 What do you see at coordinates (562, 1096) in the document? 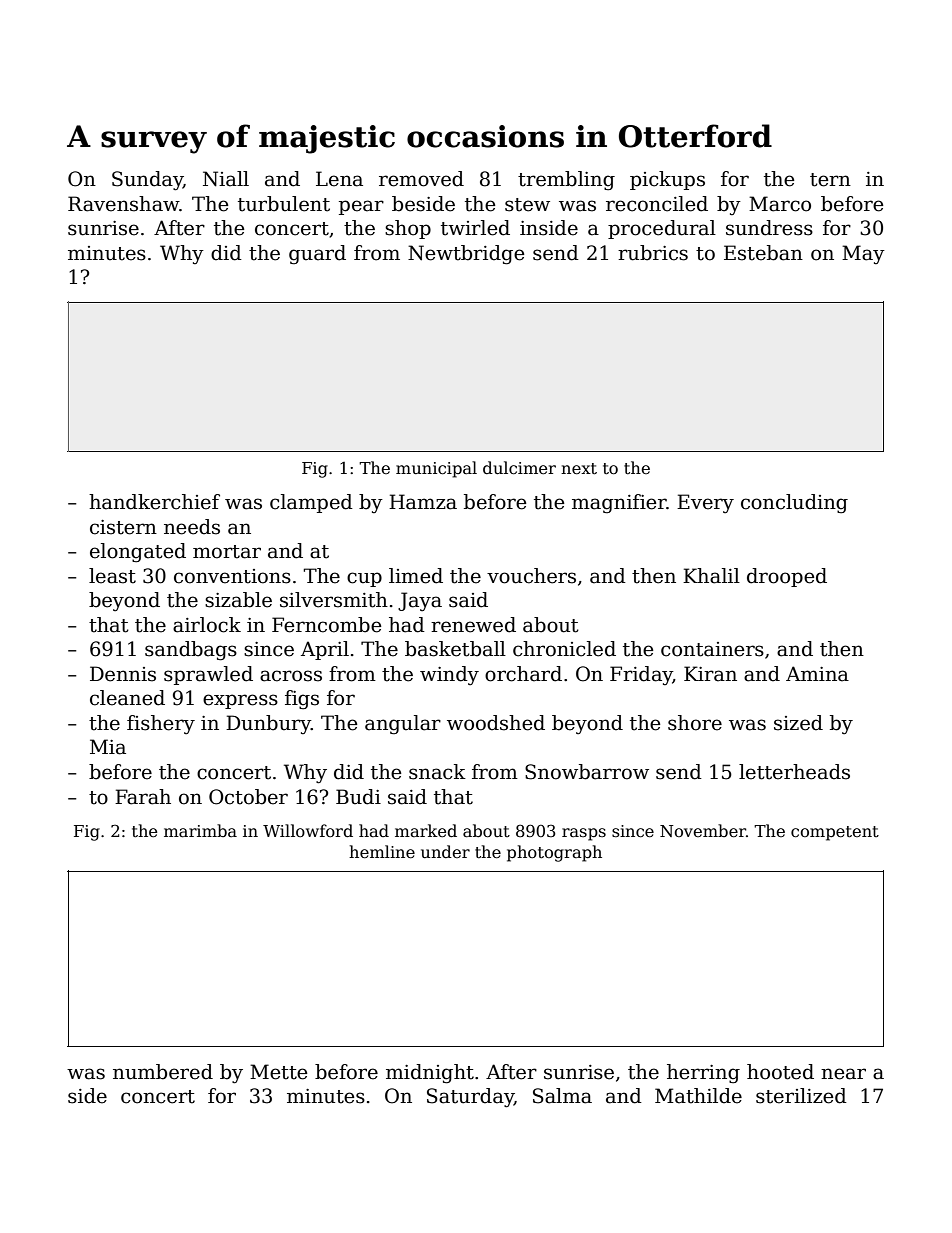
I see `Salma` at bounding box center [562, 1096].
